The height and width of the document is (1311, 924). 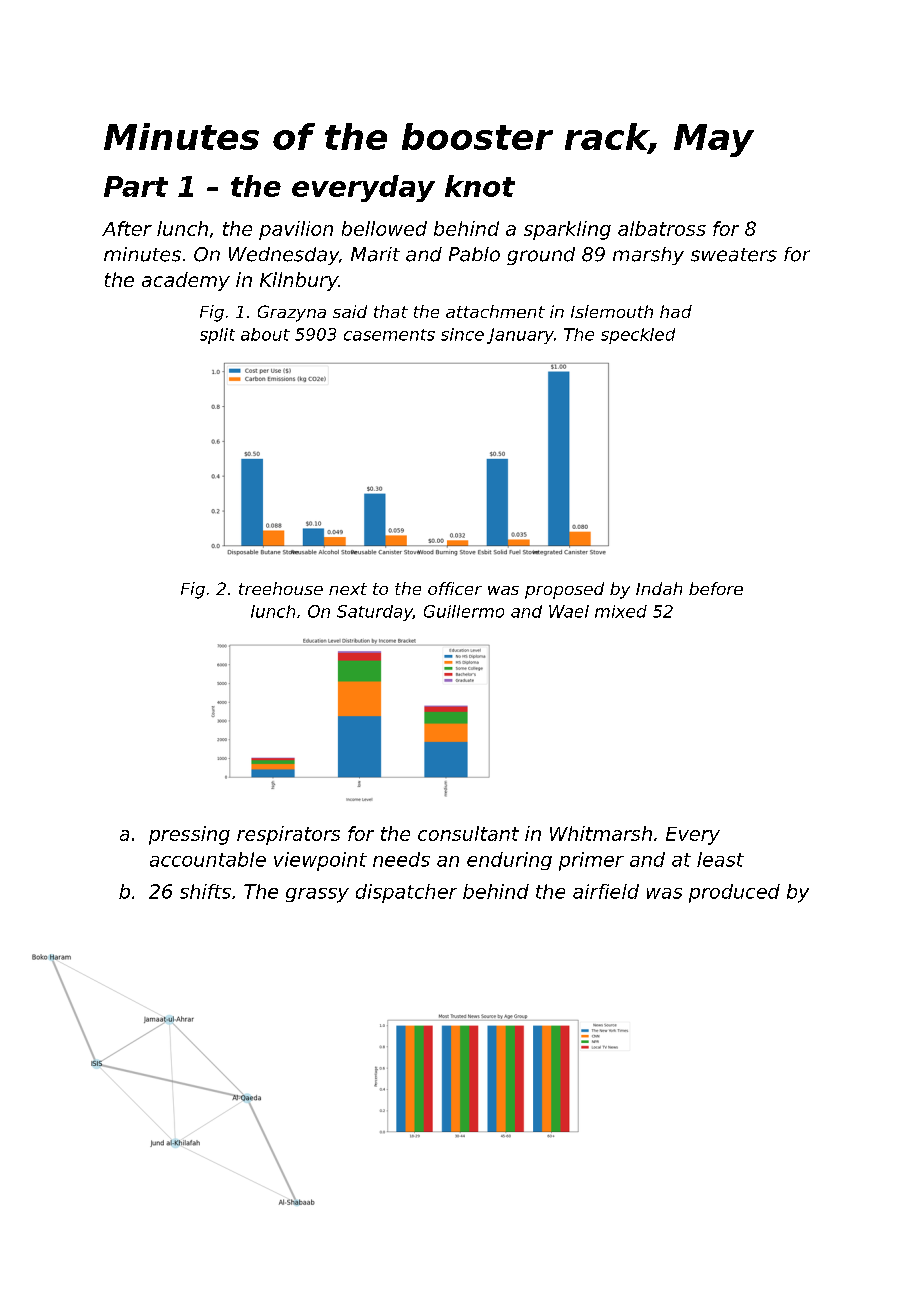 I want to click on academy, so click(x=186, y=281).
